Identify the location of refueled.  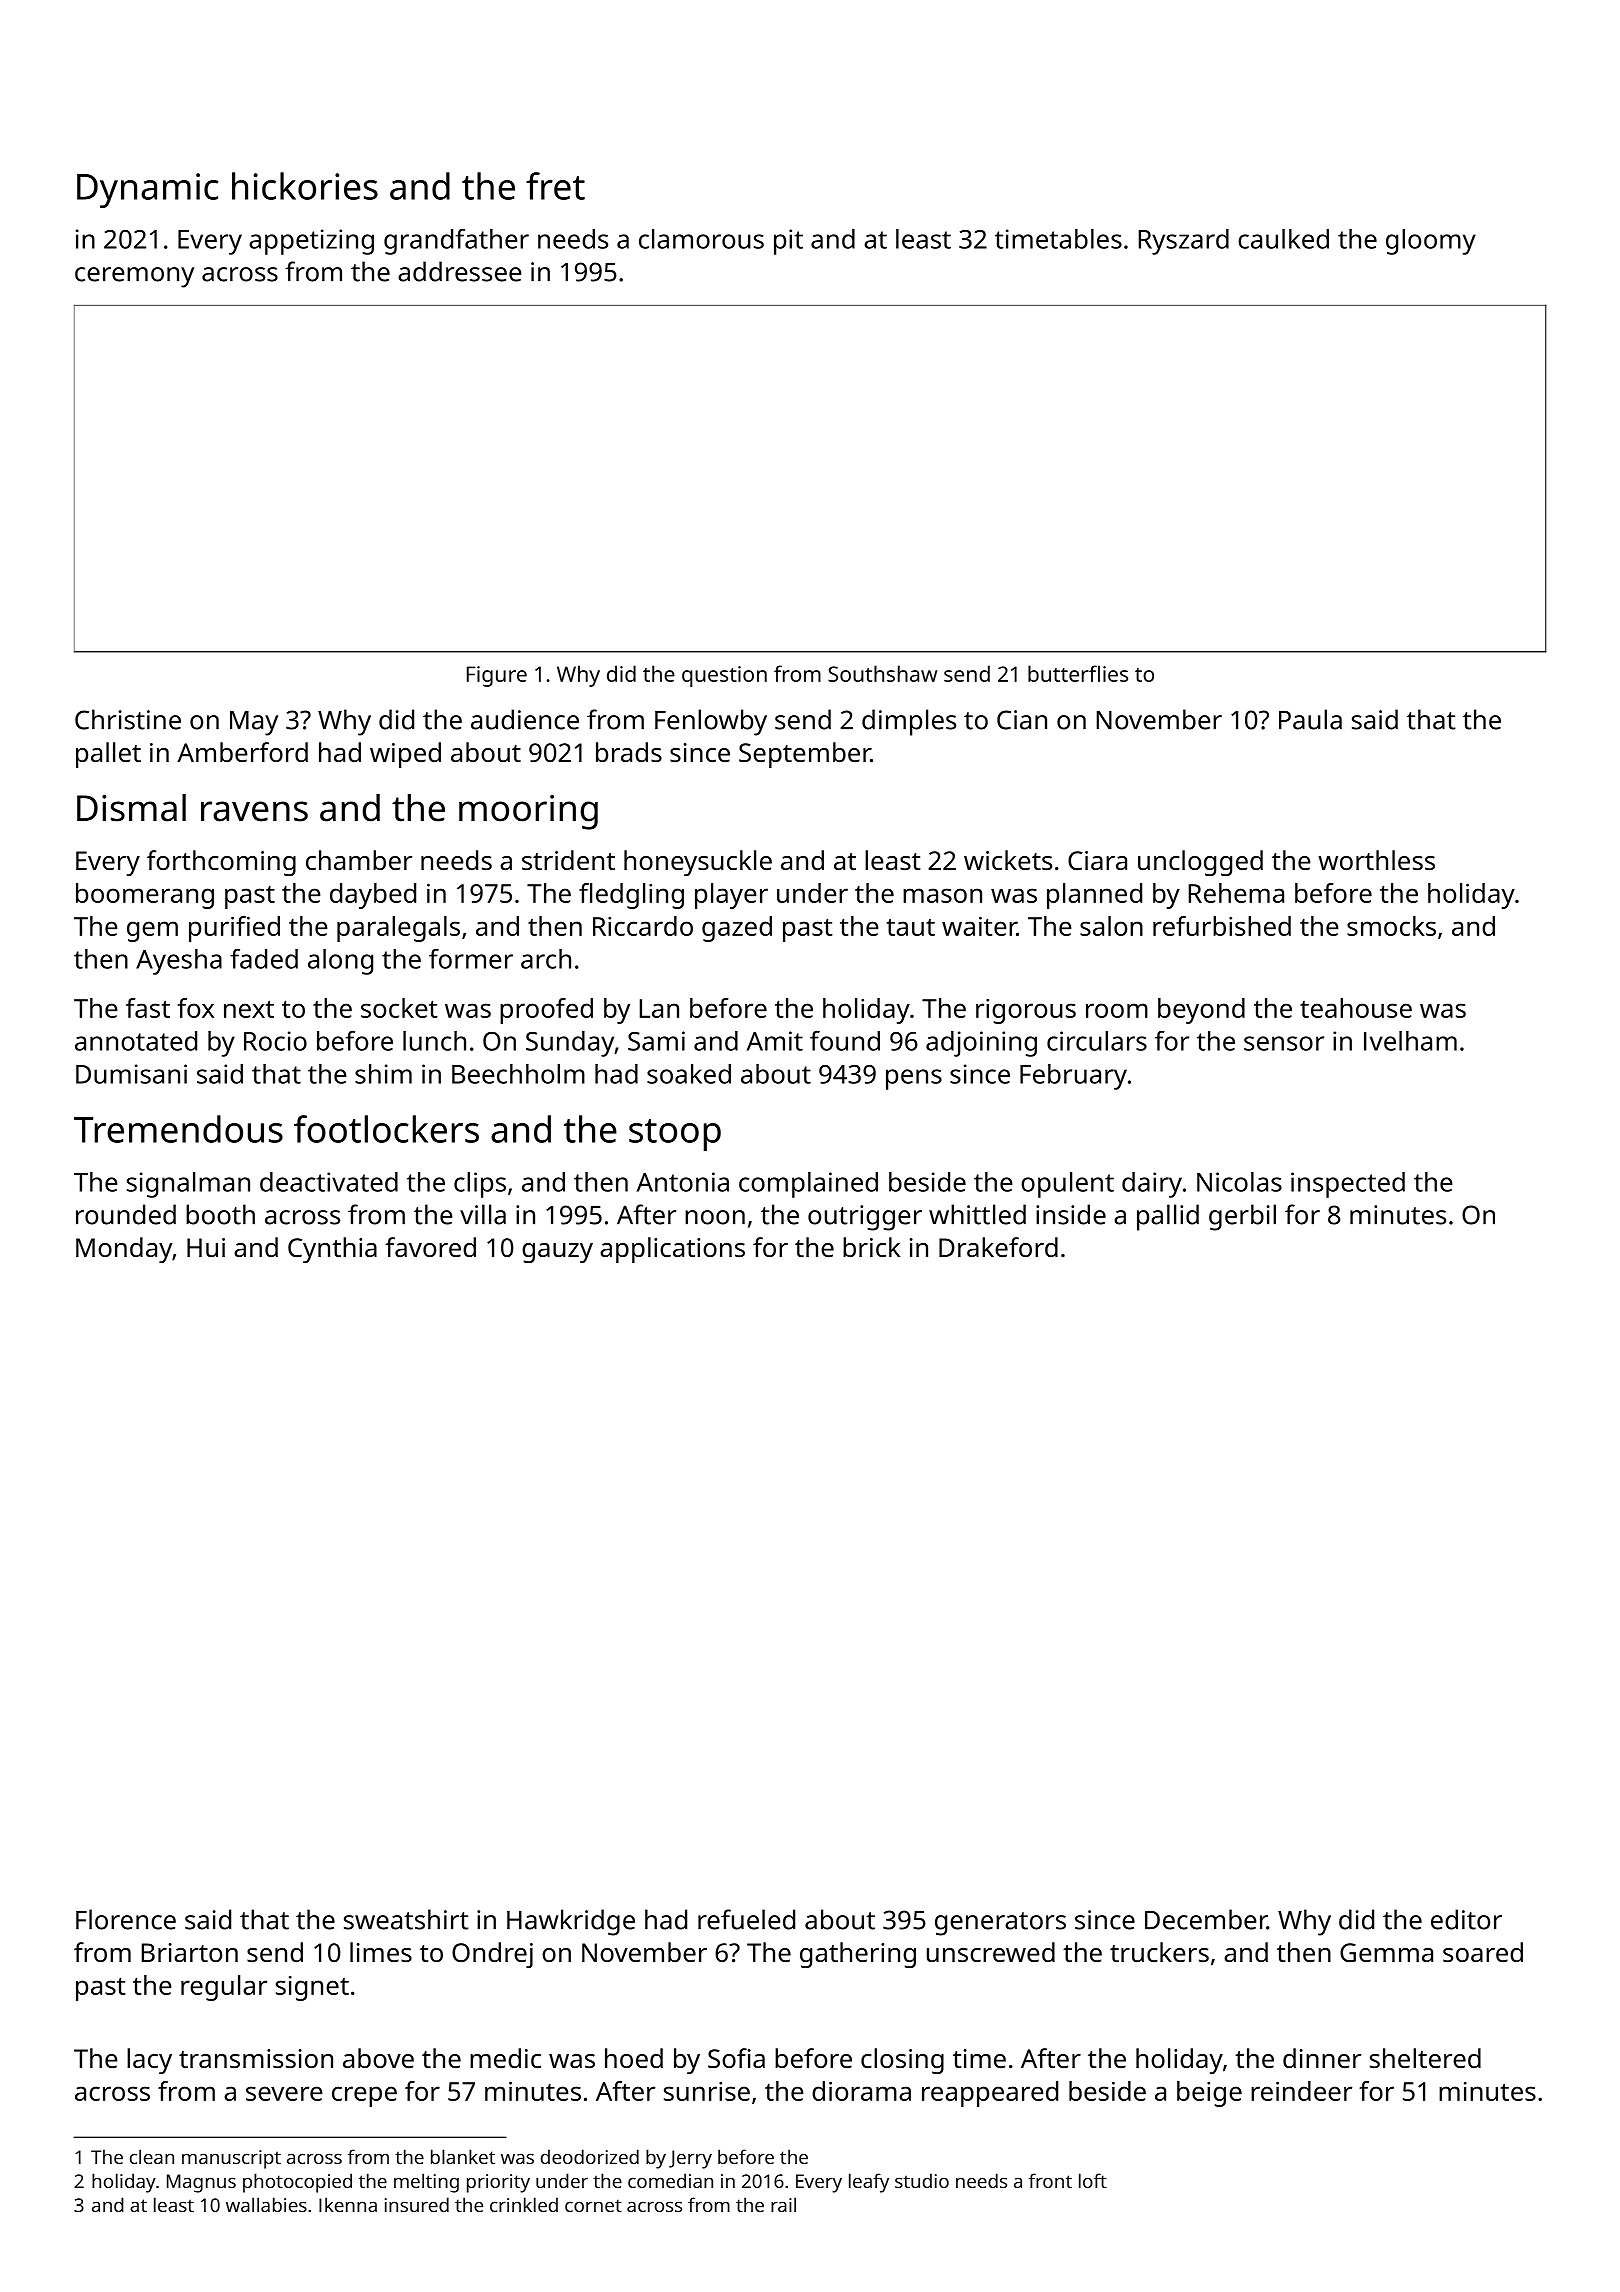
(746, 1919).
